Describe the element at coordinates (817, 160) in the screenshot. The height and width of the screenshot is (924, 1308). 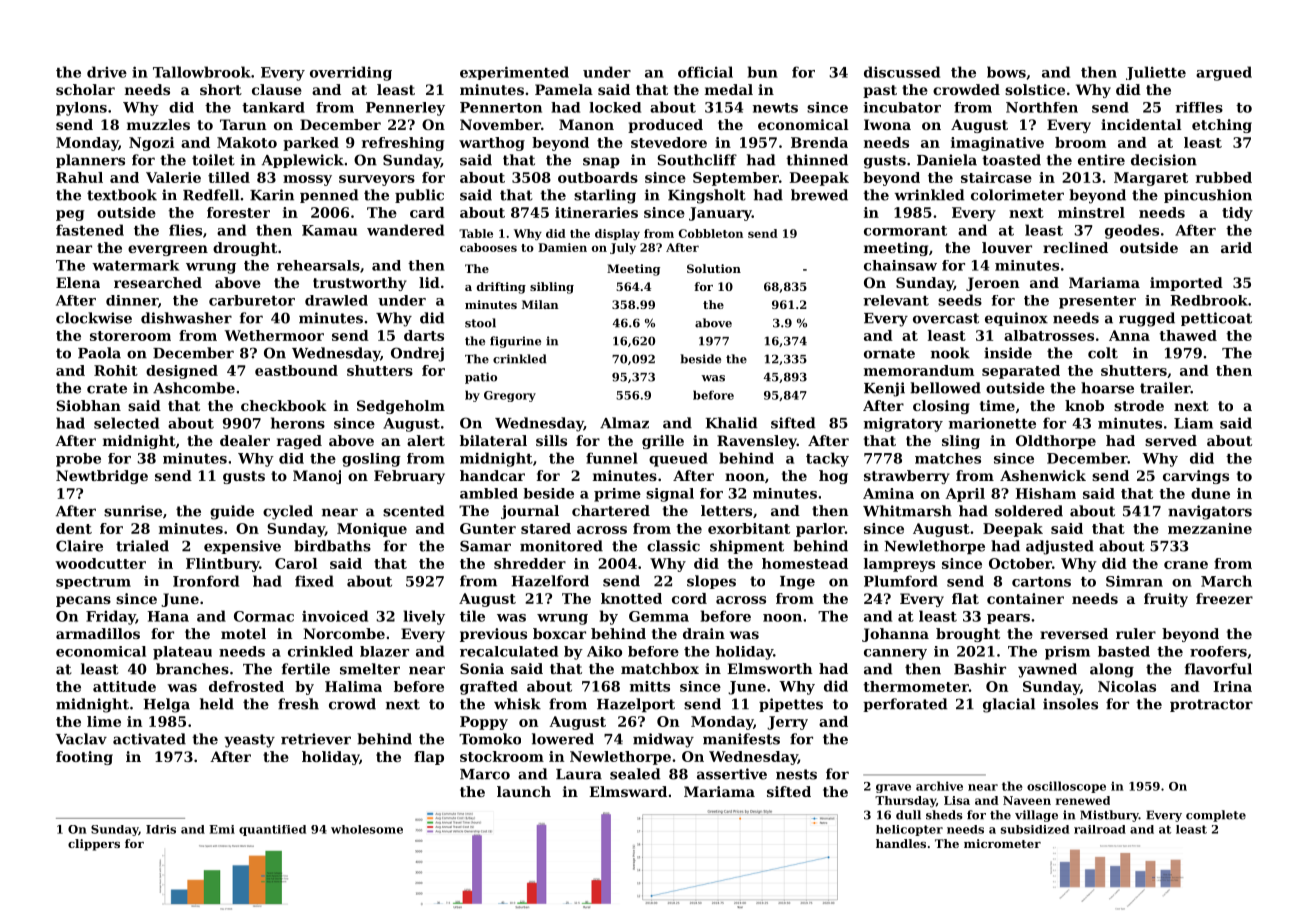
I see `thinned` at that location.
